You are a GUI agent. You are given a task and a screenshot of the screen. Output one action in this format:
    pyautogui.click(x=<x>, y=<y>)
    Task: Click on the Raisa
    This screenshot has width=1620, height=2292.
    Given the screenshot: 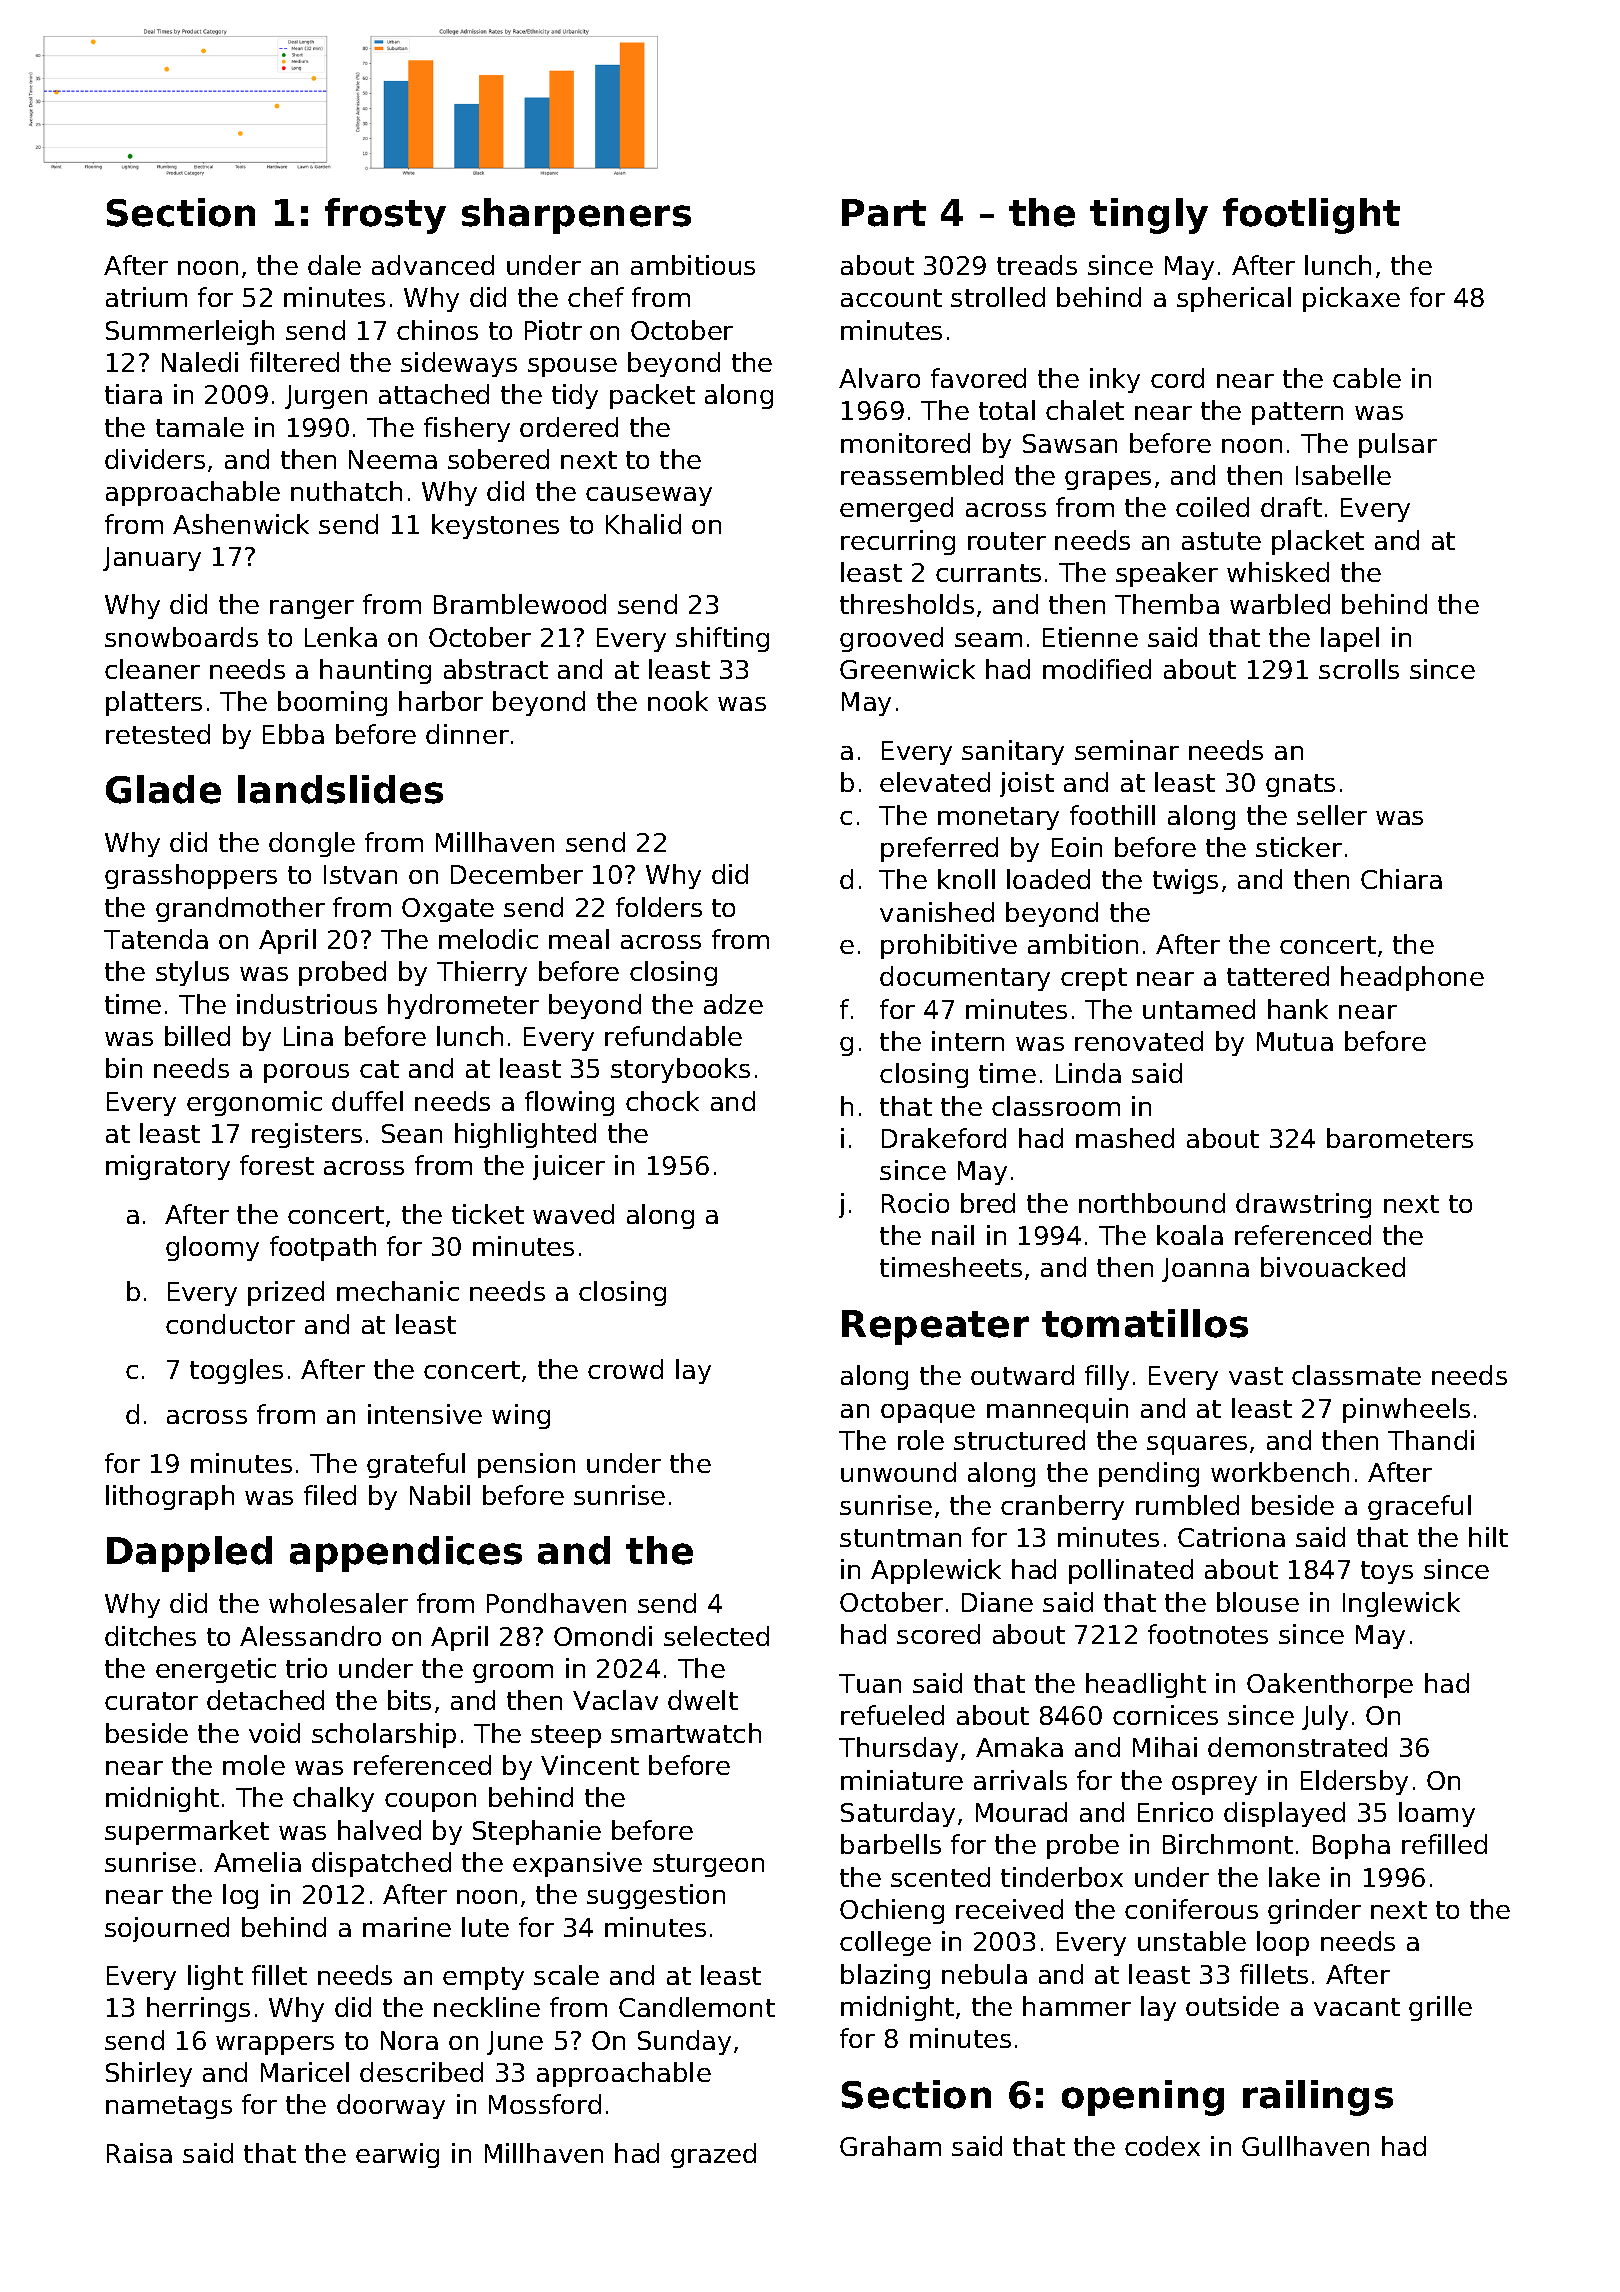 What is the action you would take?
    pyautogui.click(x=139, y=2153)
